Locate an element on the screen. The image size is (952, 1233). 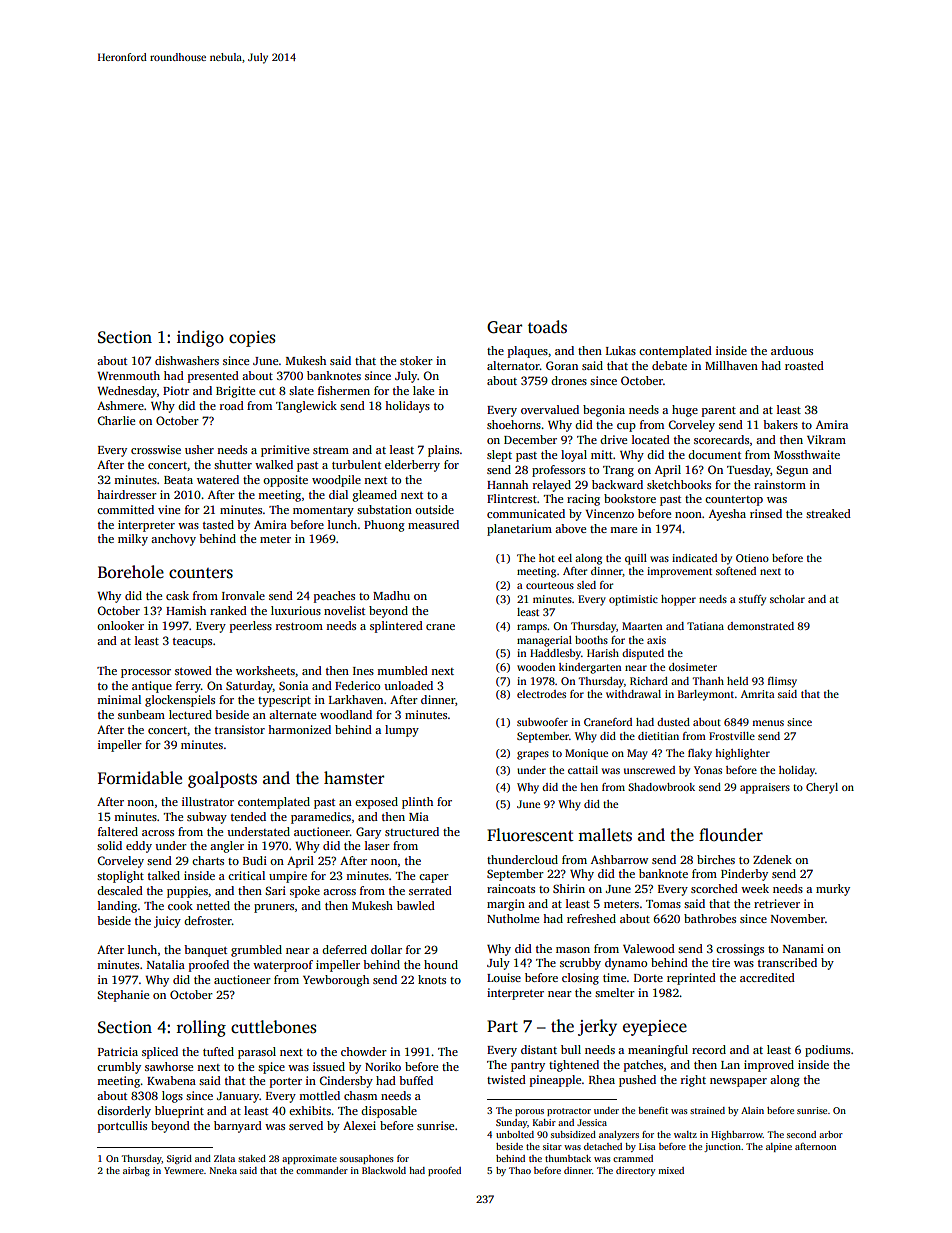
bathrobes is located at coordinates (710, 918).
